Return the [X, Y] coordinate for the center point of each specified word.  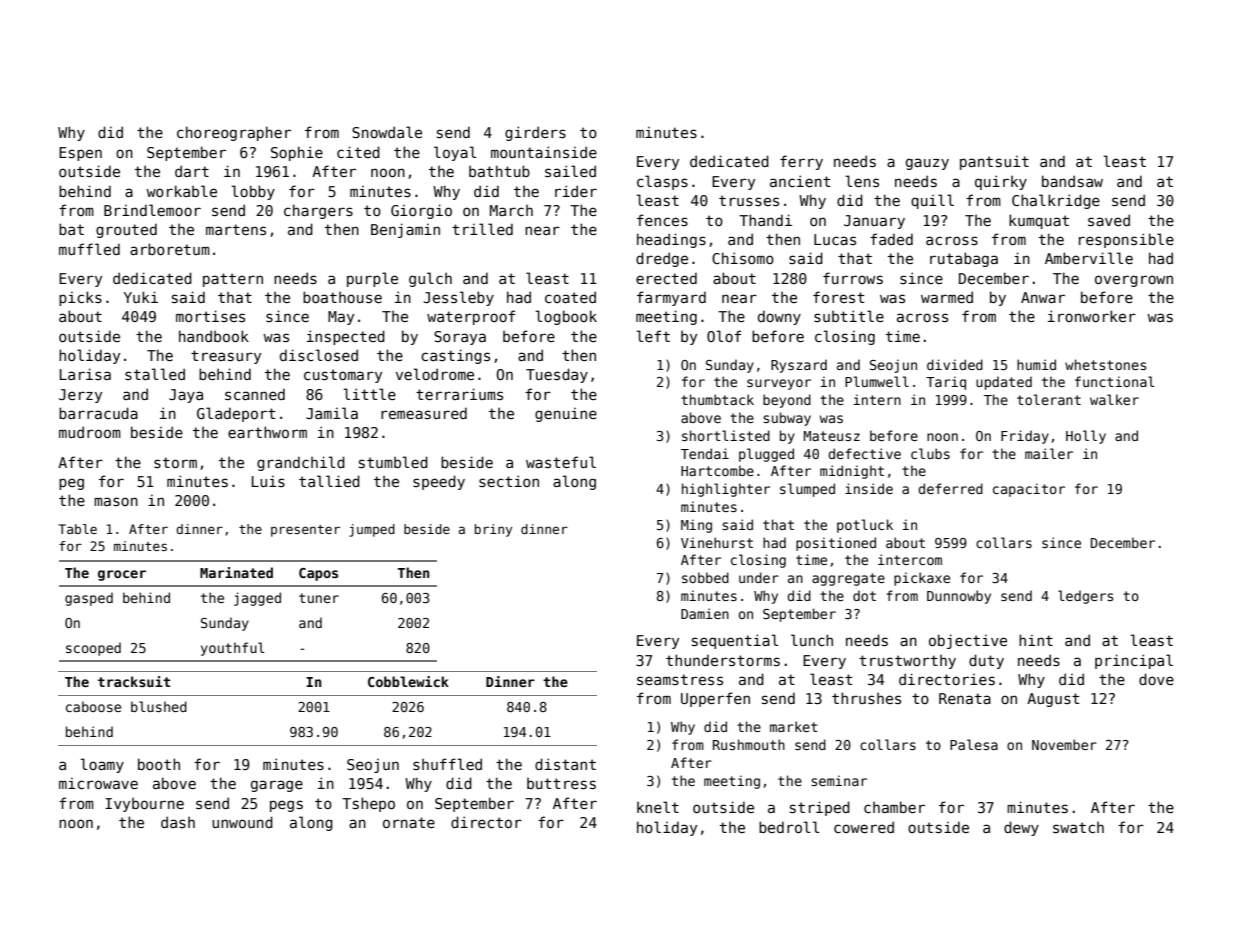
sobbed [705, 577]
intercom [910, 559]
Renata [965, 698]
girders [535, 133]
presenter [305, 531]
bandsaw [1072, 181]
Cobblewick [408, 681]
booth [159, 764]
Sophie [297, 153]
